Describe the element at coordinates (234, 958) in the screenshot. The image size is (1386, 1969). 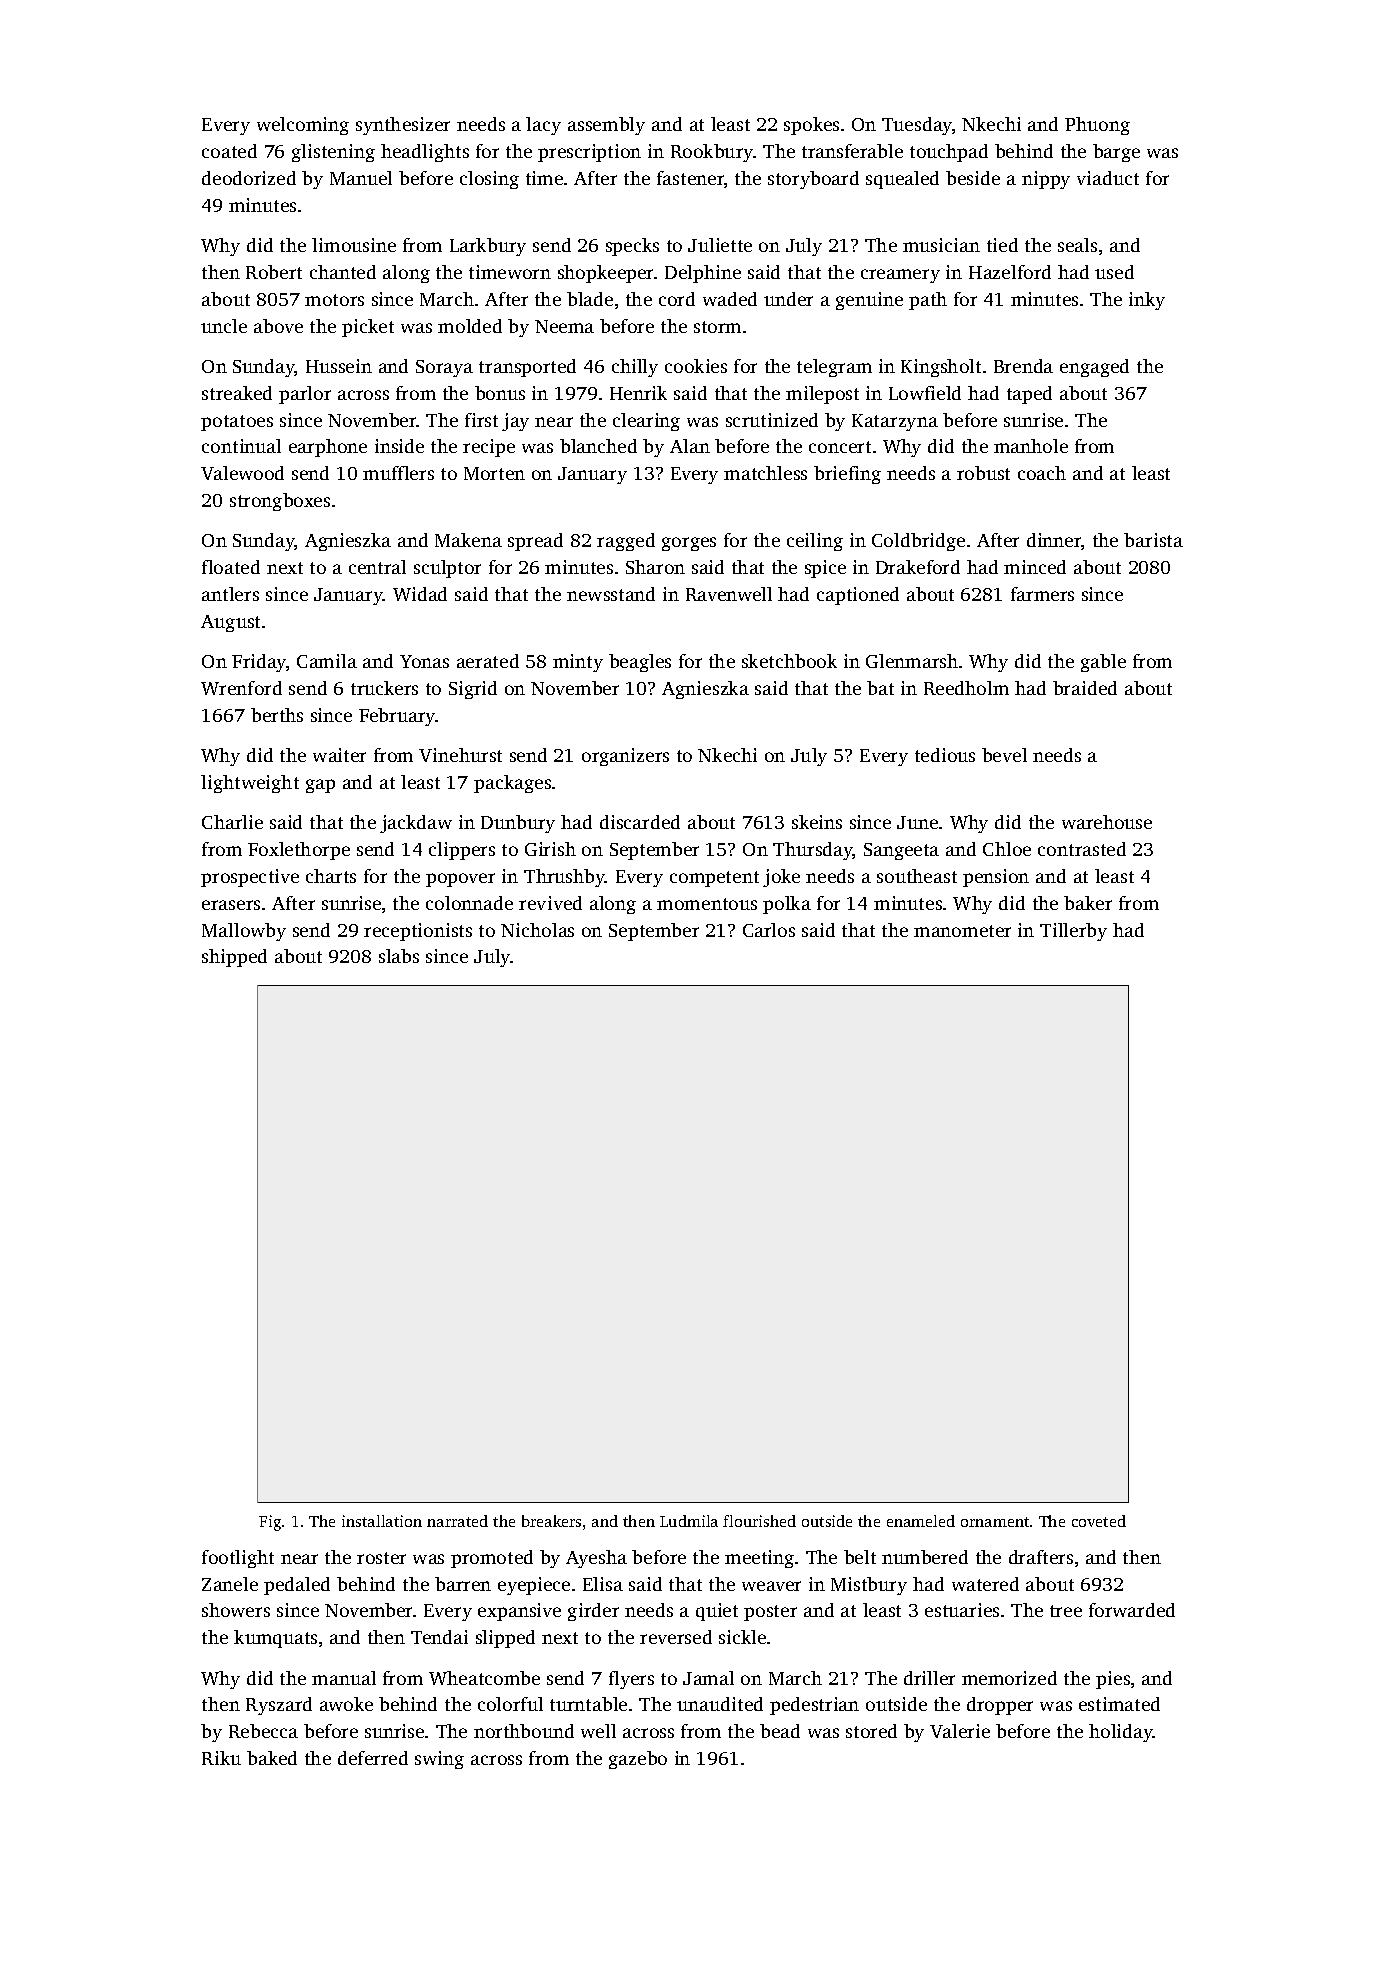
I see `shipped` at that location.
